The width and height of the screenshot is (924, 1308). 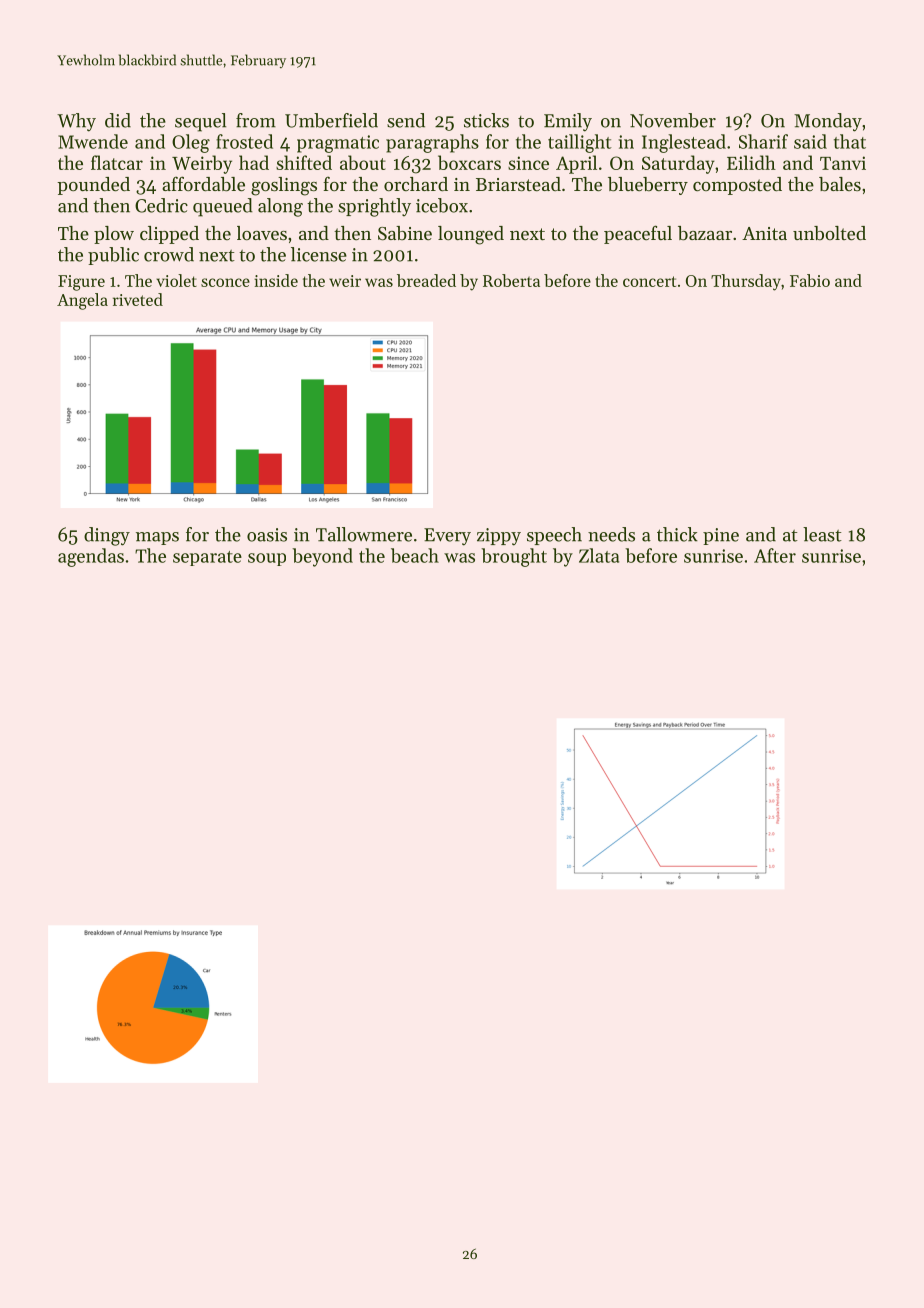 I want to click on Tanvi, so click(x=843, y=163).
